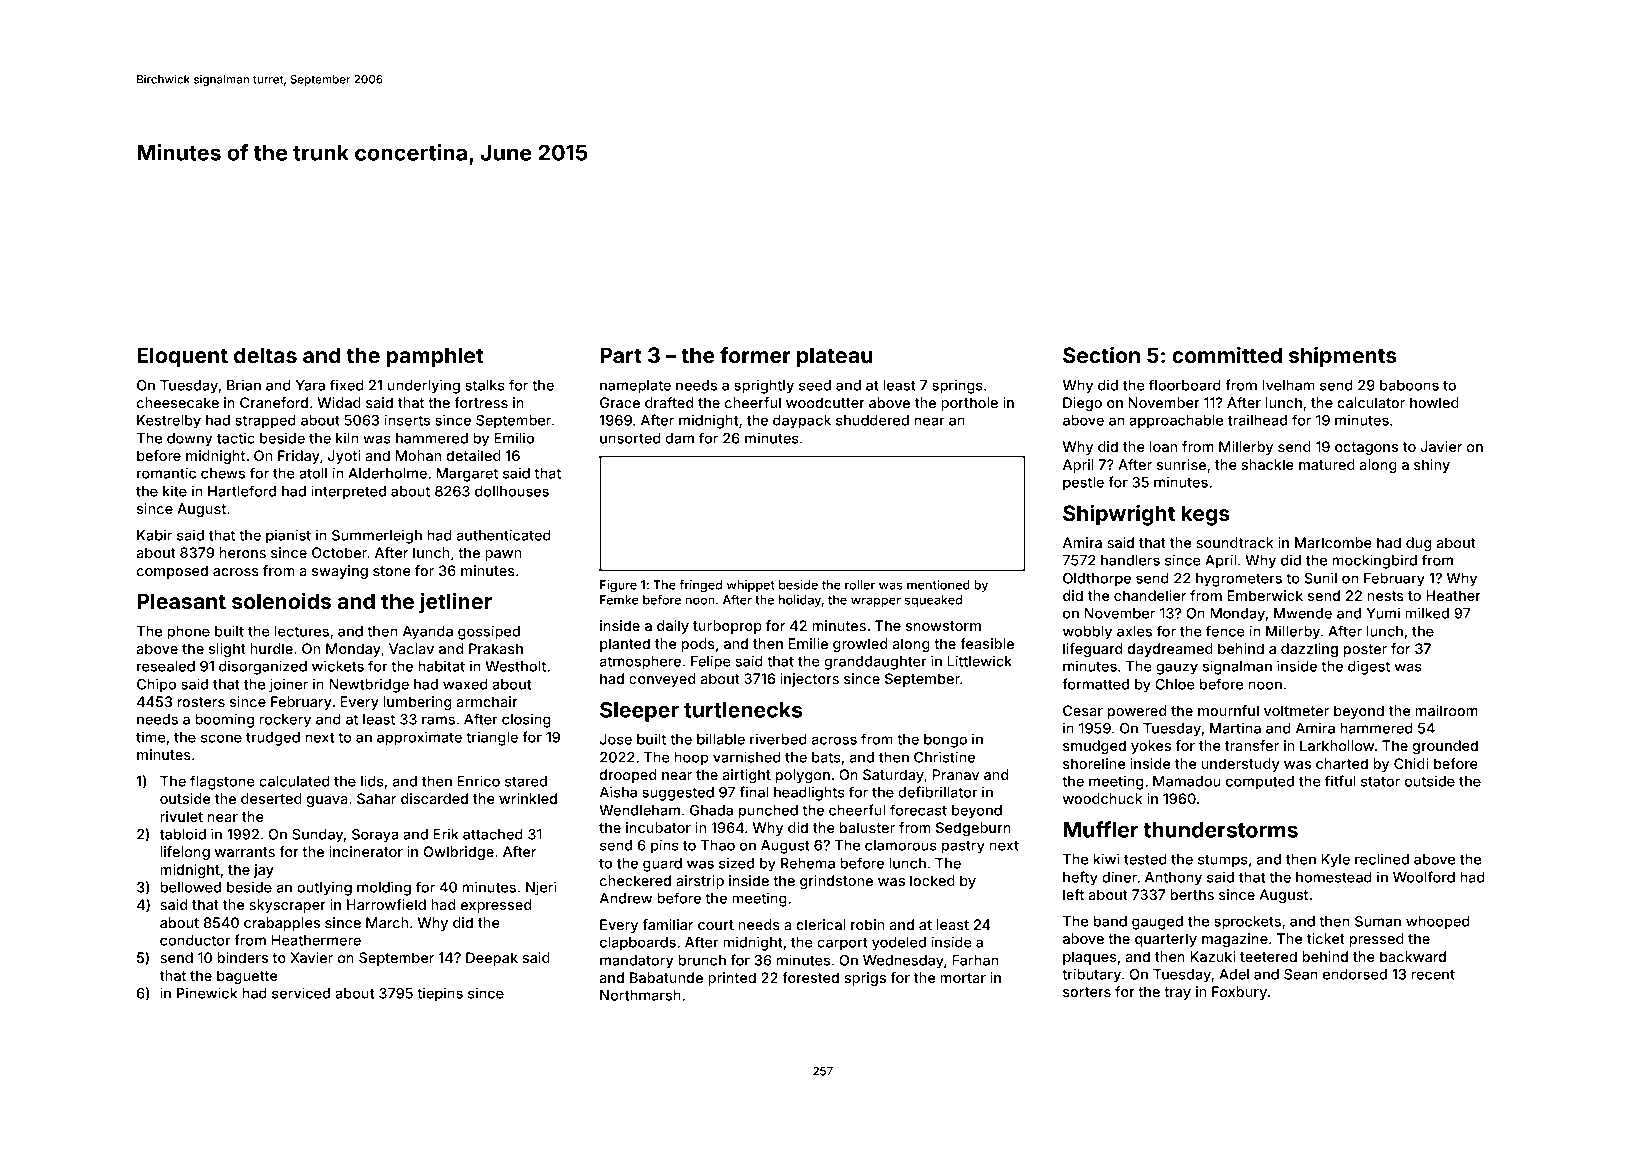  Describe the element at coordinates (207, 993) in the screenshot. I see `Pinewick` at that location.
